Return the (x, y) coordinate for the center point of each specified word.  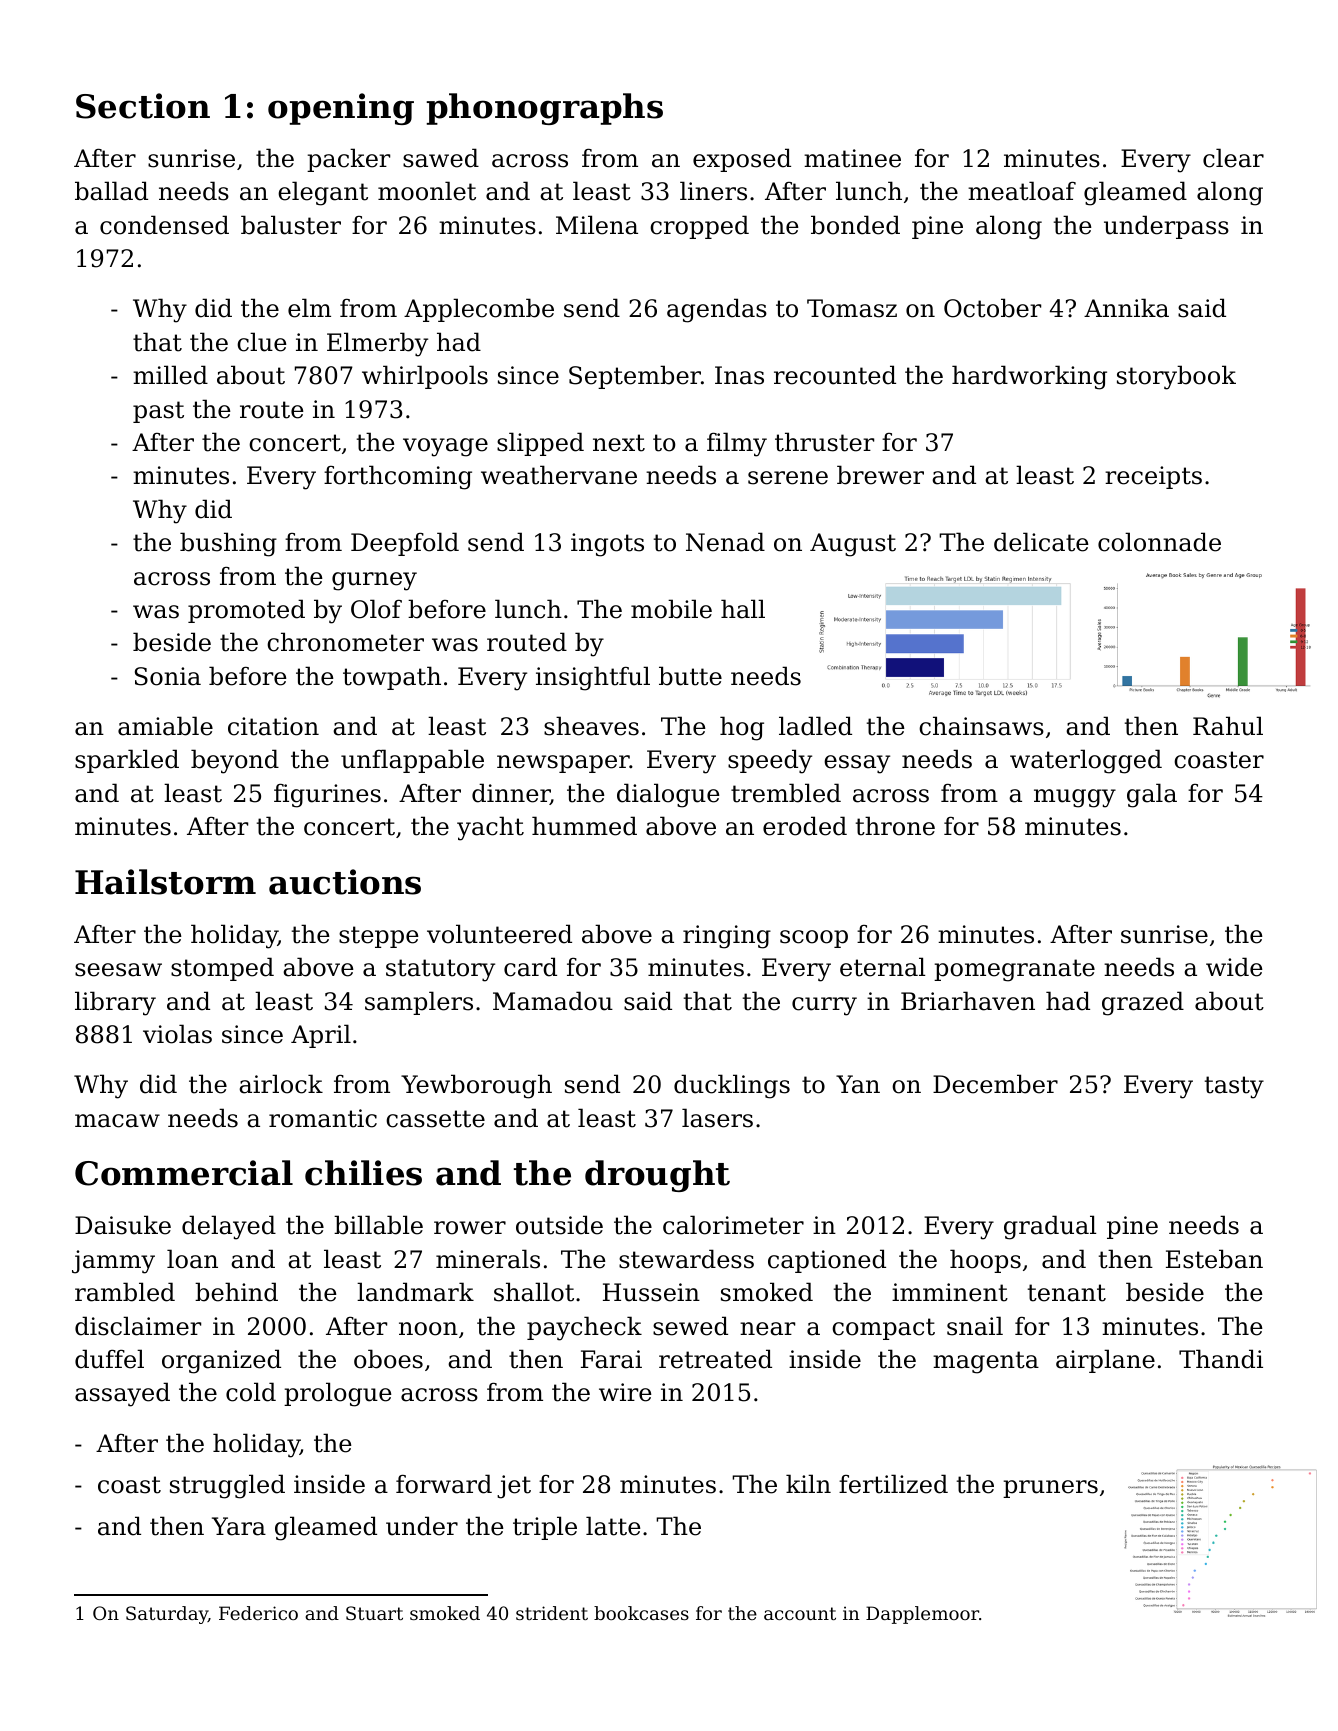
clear (1233, 158)
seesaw (118, 970)
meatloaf (1022, 191)
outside (559, 1225)
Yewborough (476, 1086)
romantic (323, 1118)
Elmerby (377, 344)
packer (348, 160)
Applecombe (479, 310)
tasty (1234, 1087)
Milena (597, 225)
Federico (258, 1613)
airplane (1105, 1361)
